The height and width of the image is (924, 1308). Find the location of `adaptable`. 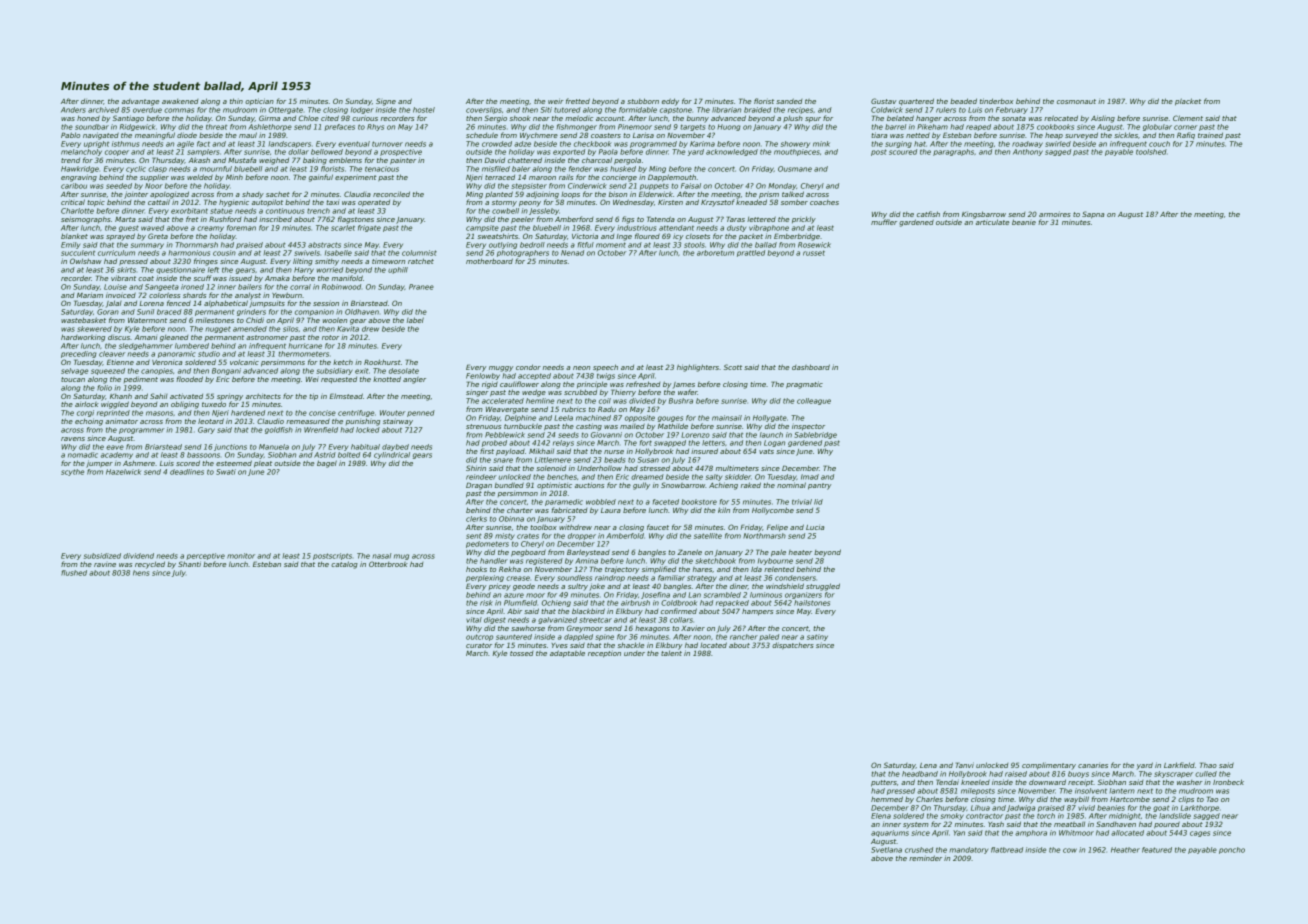

adaptable is located at coordinates (567, 653).
